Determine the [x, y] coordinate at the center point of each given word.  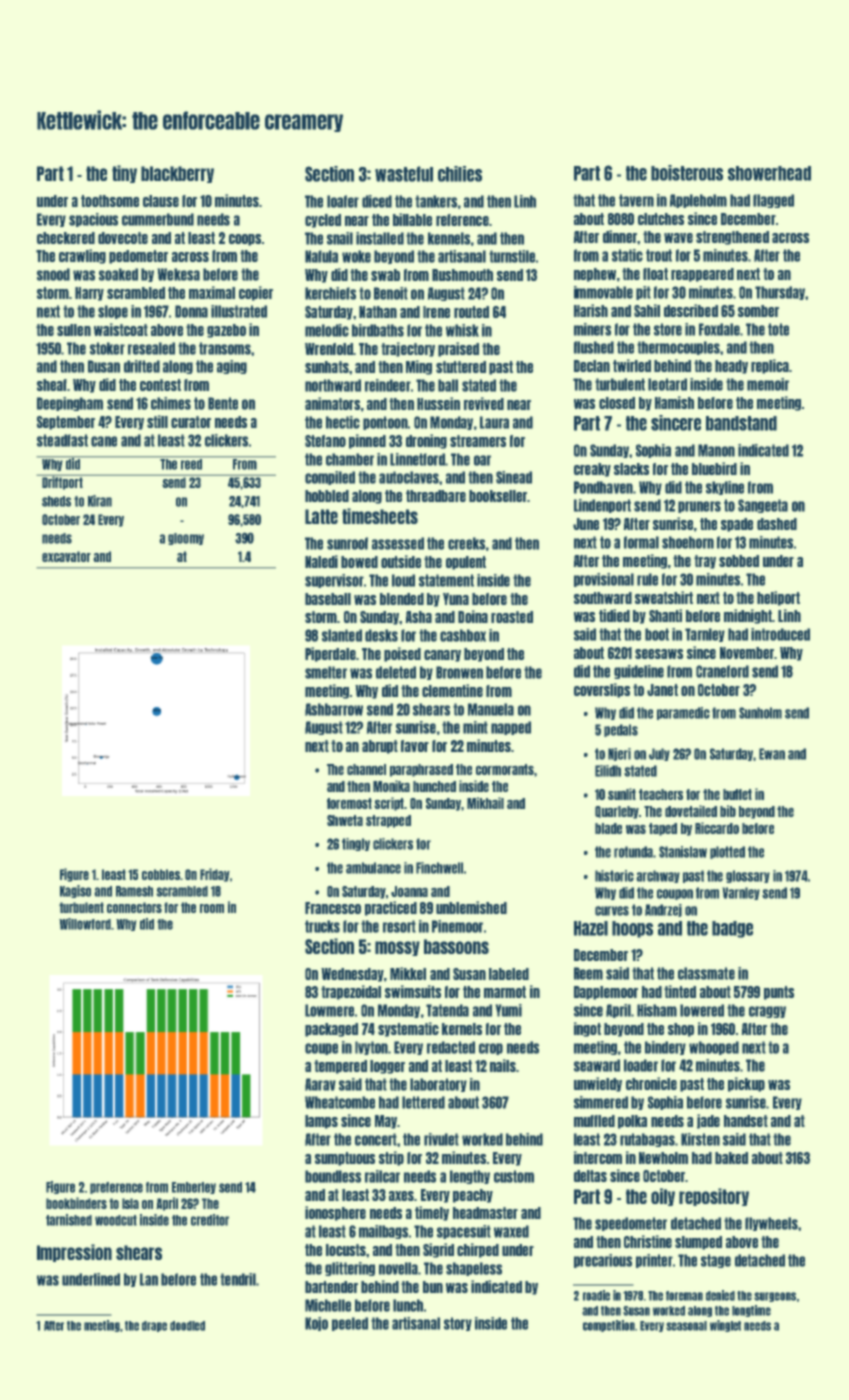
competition [609, 1326]
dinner [620, 236]
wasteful [404, 174]
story [458, 1324]
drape [154, 1326]
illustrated [239, 311]
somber [758, 311]
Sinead [514, 477]
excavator [66, 556]
